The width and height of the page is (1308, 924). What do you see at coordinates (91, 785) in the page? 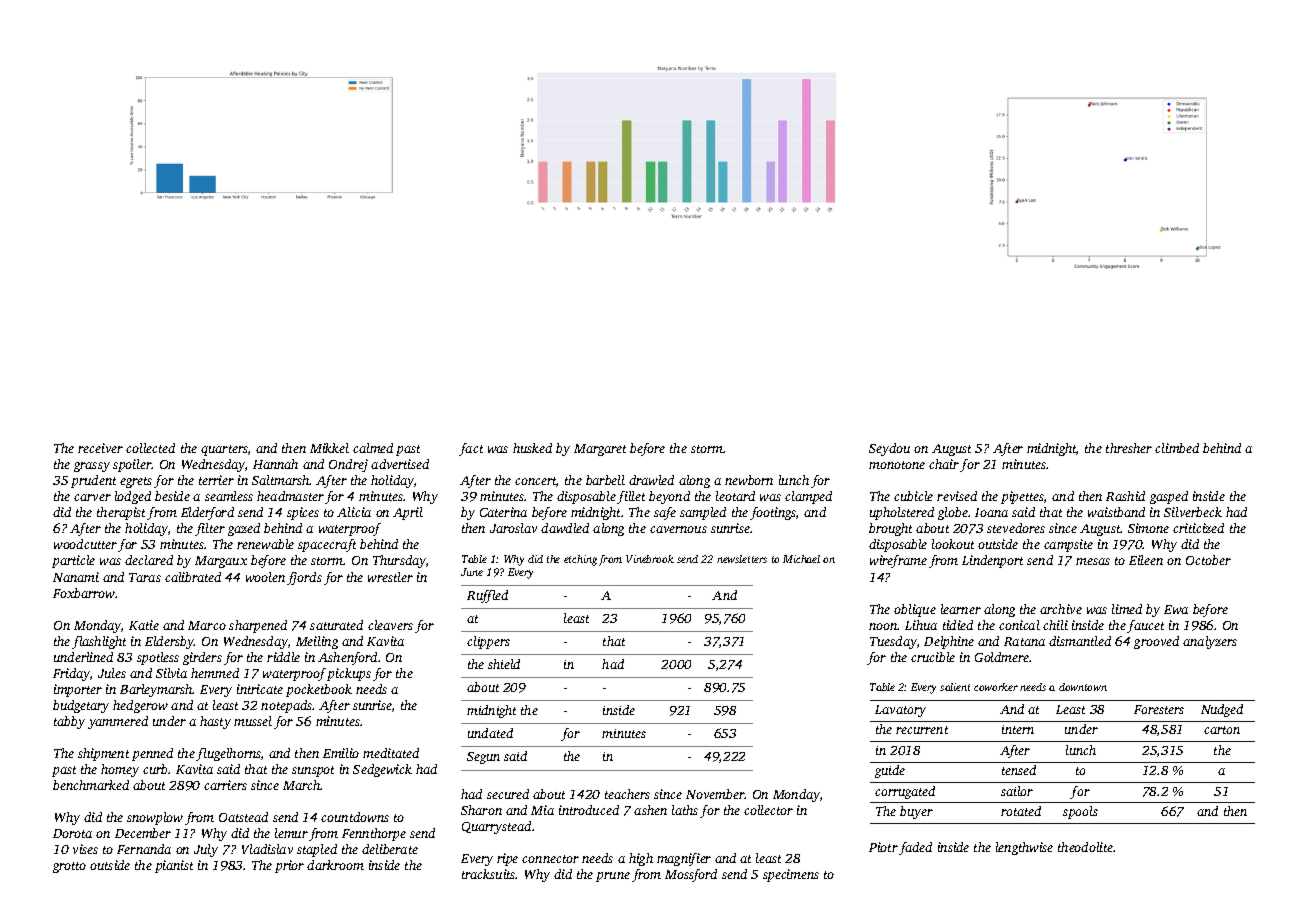
I see `benchmarked` at bounding box center [91, 785].
